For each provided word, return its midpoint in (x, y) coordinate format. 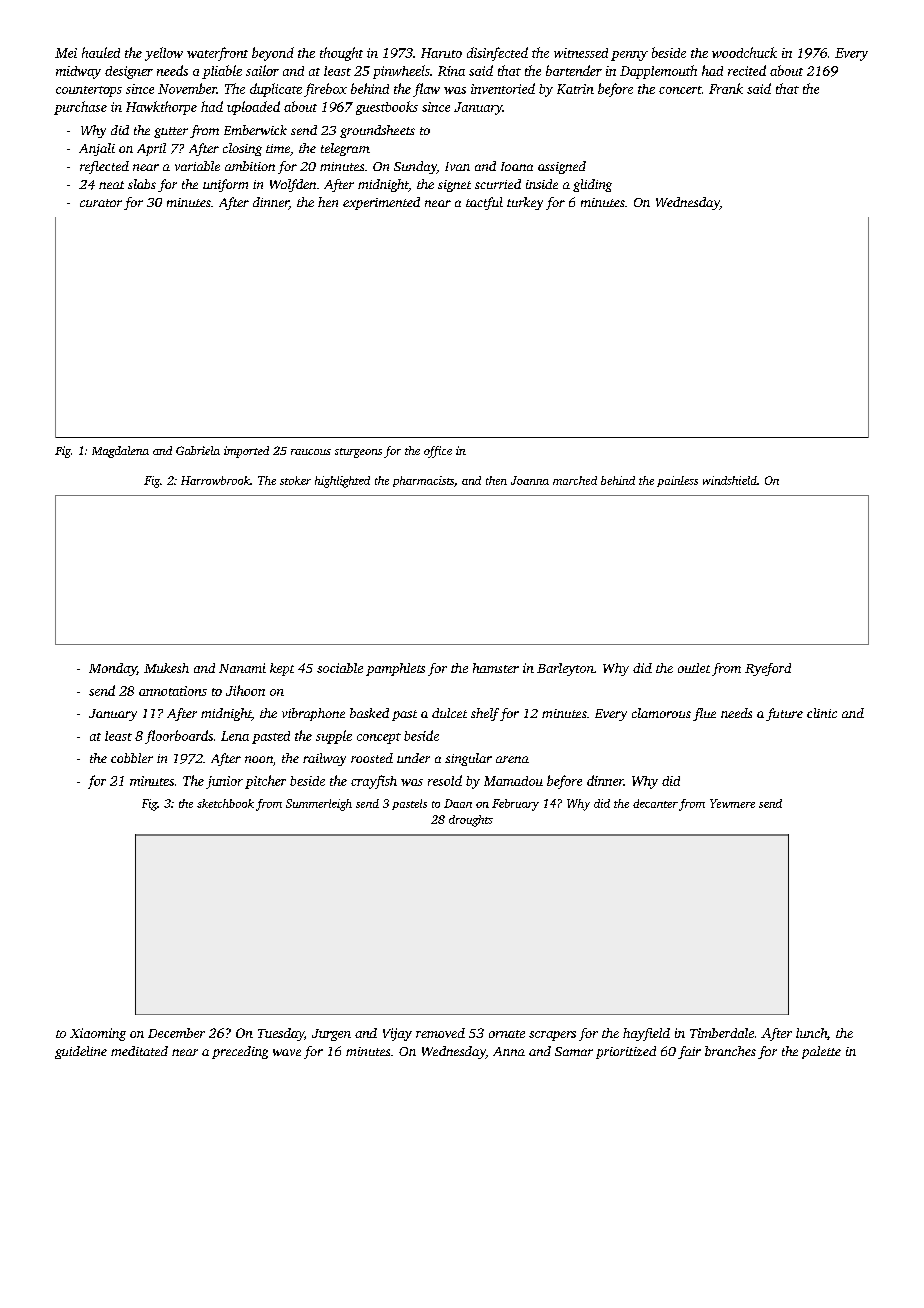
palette (821, 1052)
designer (129, 72)
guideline (81, 1052)
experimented (381, 203)
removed (440, 1033)
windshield (730, 480)
